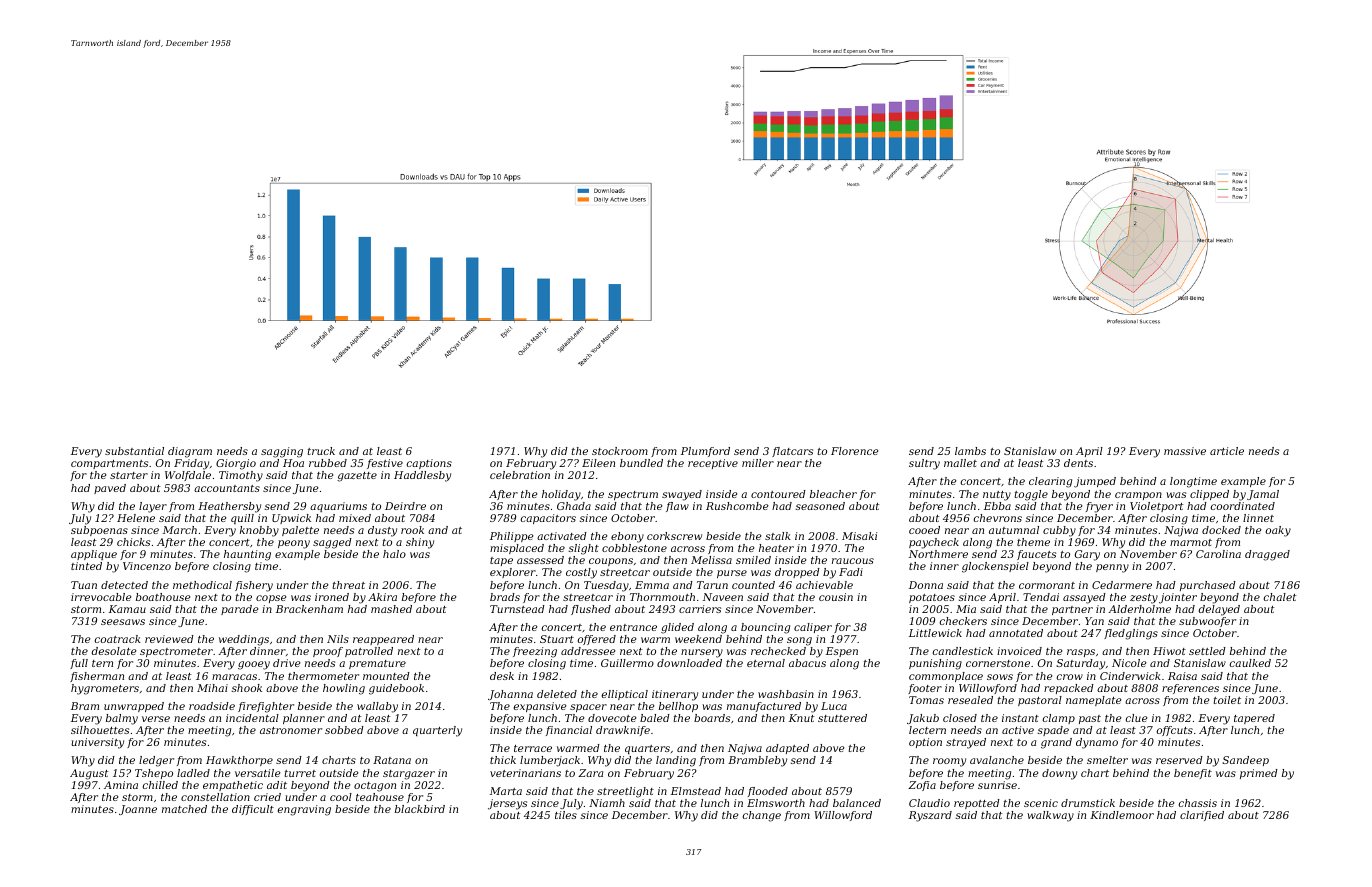 The height and width of the screenshot is (887, 1372). Describe the element at coordinates (1050, 816) in the screenshot. I see `walkway` at that location.
